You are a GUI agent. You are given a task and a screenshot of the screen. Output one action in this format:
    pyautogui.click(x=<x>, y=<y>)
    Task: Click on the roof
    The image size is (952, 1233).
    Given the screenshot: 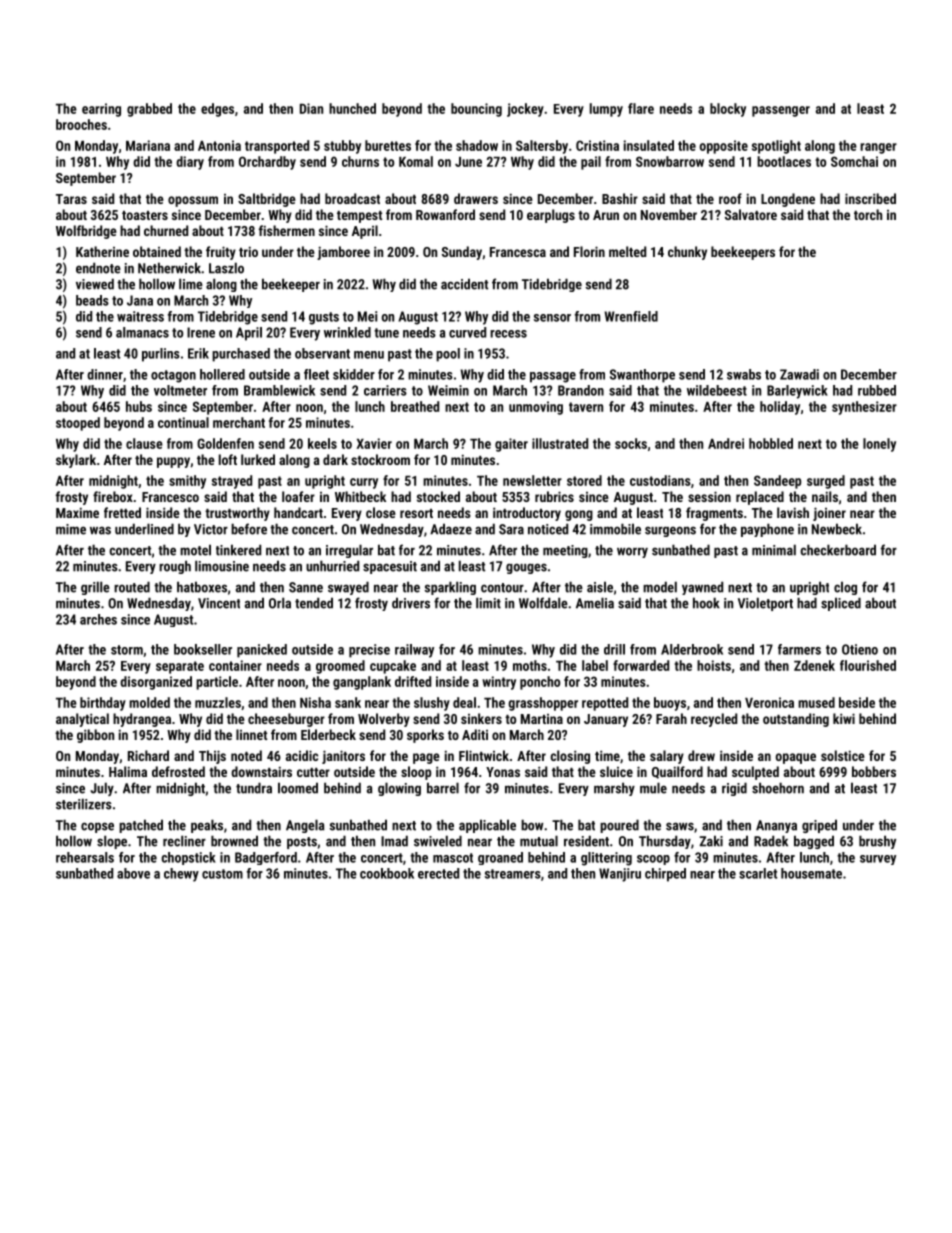 What is the action you would take?
    pyautogui.click(x=730, y=198)
